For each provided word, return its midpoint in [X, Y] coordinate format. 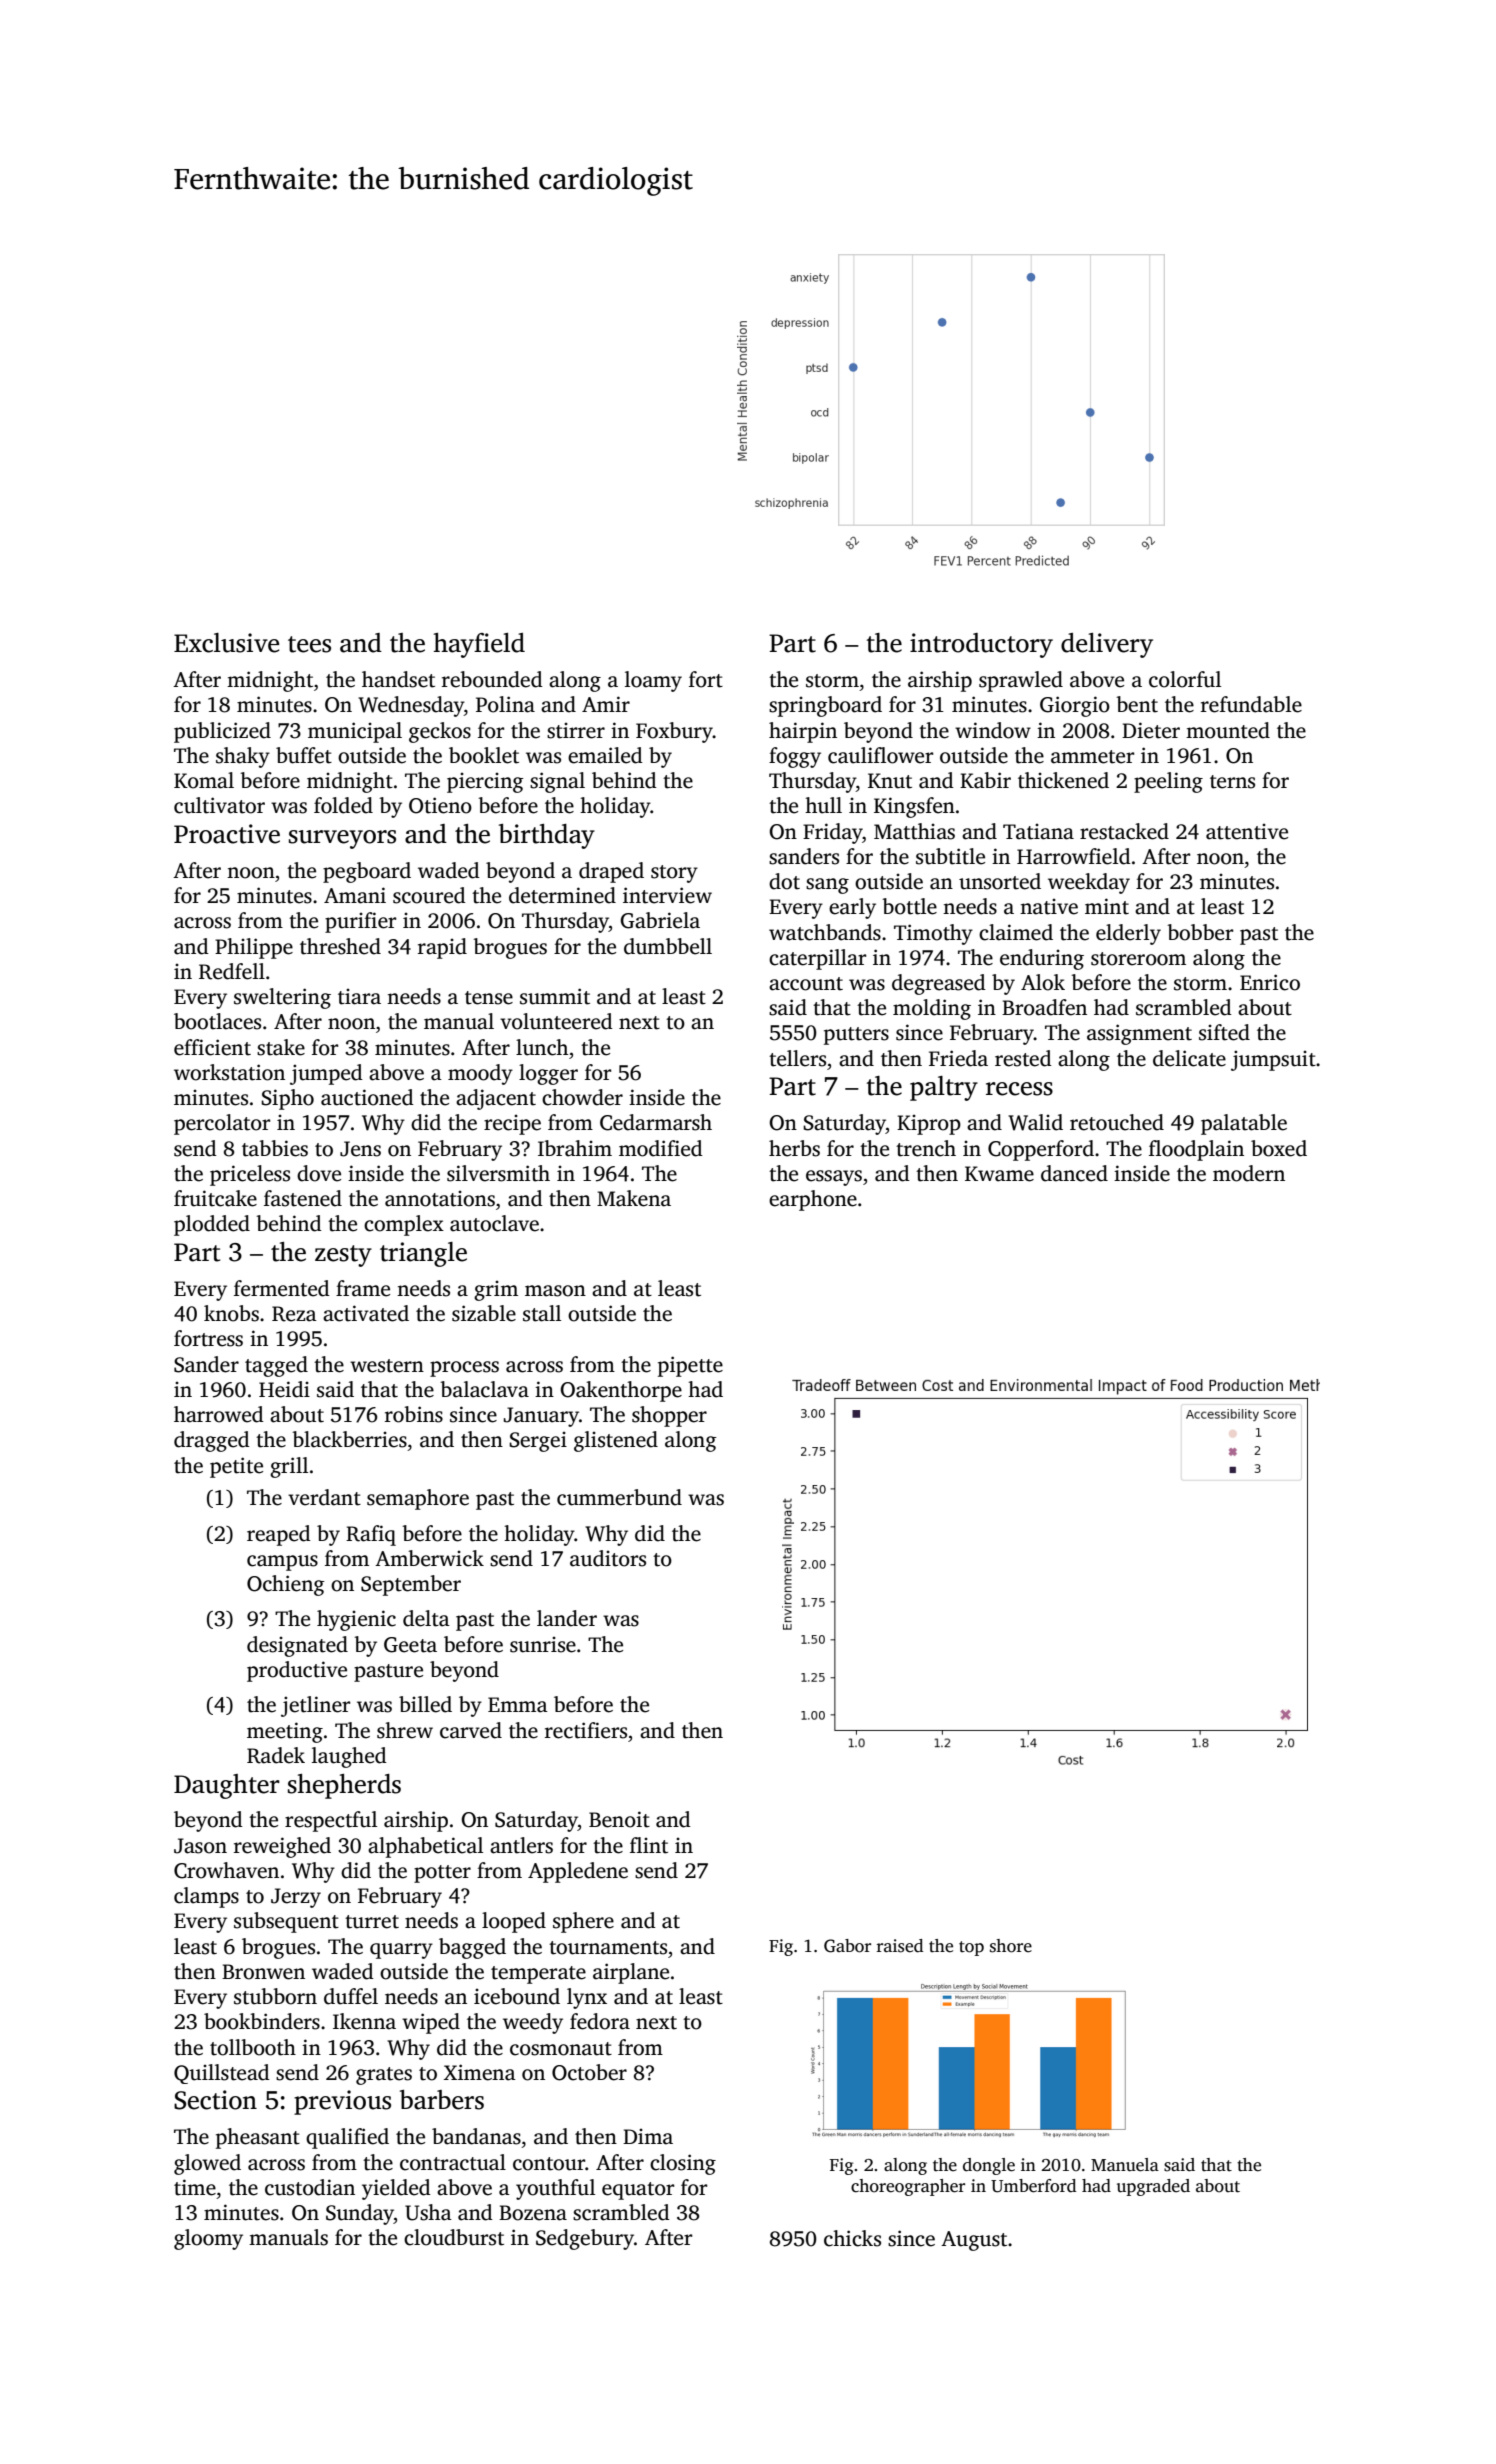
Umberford [1033, 2186]
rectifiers [586, 1730]
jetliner [315, 1706]
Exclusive [226, 643]
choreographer [908, 2187]
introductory [981, 645]
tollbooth [253, 2047]
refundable [1251, 704]
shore [1011, 1946]
